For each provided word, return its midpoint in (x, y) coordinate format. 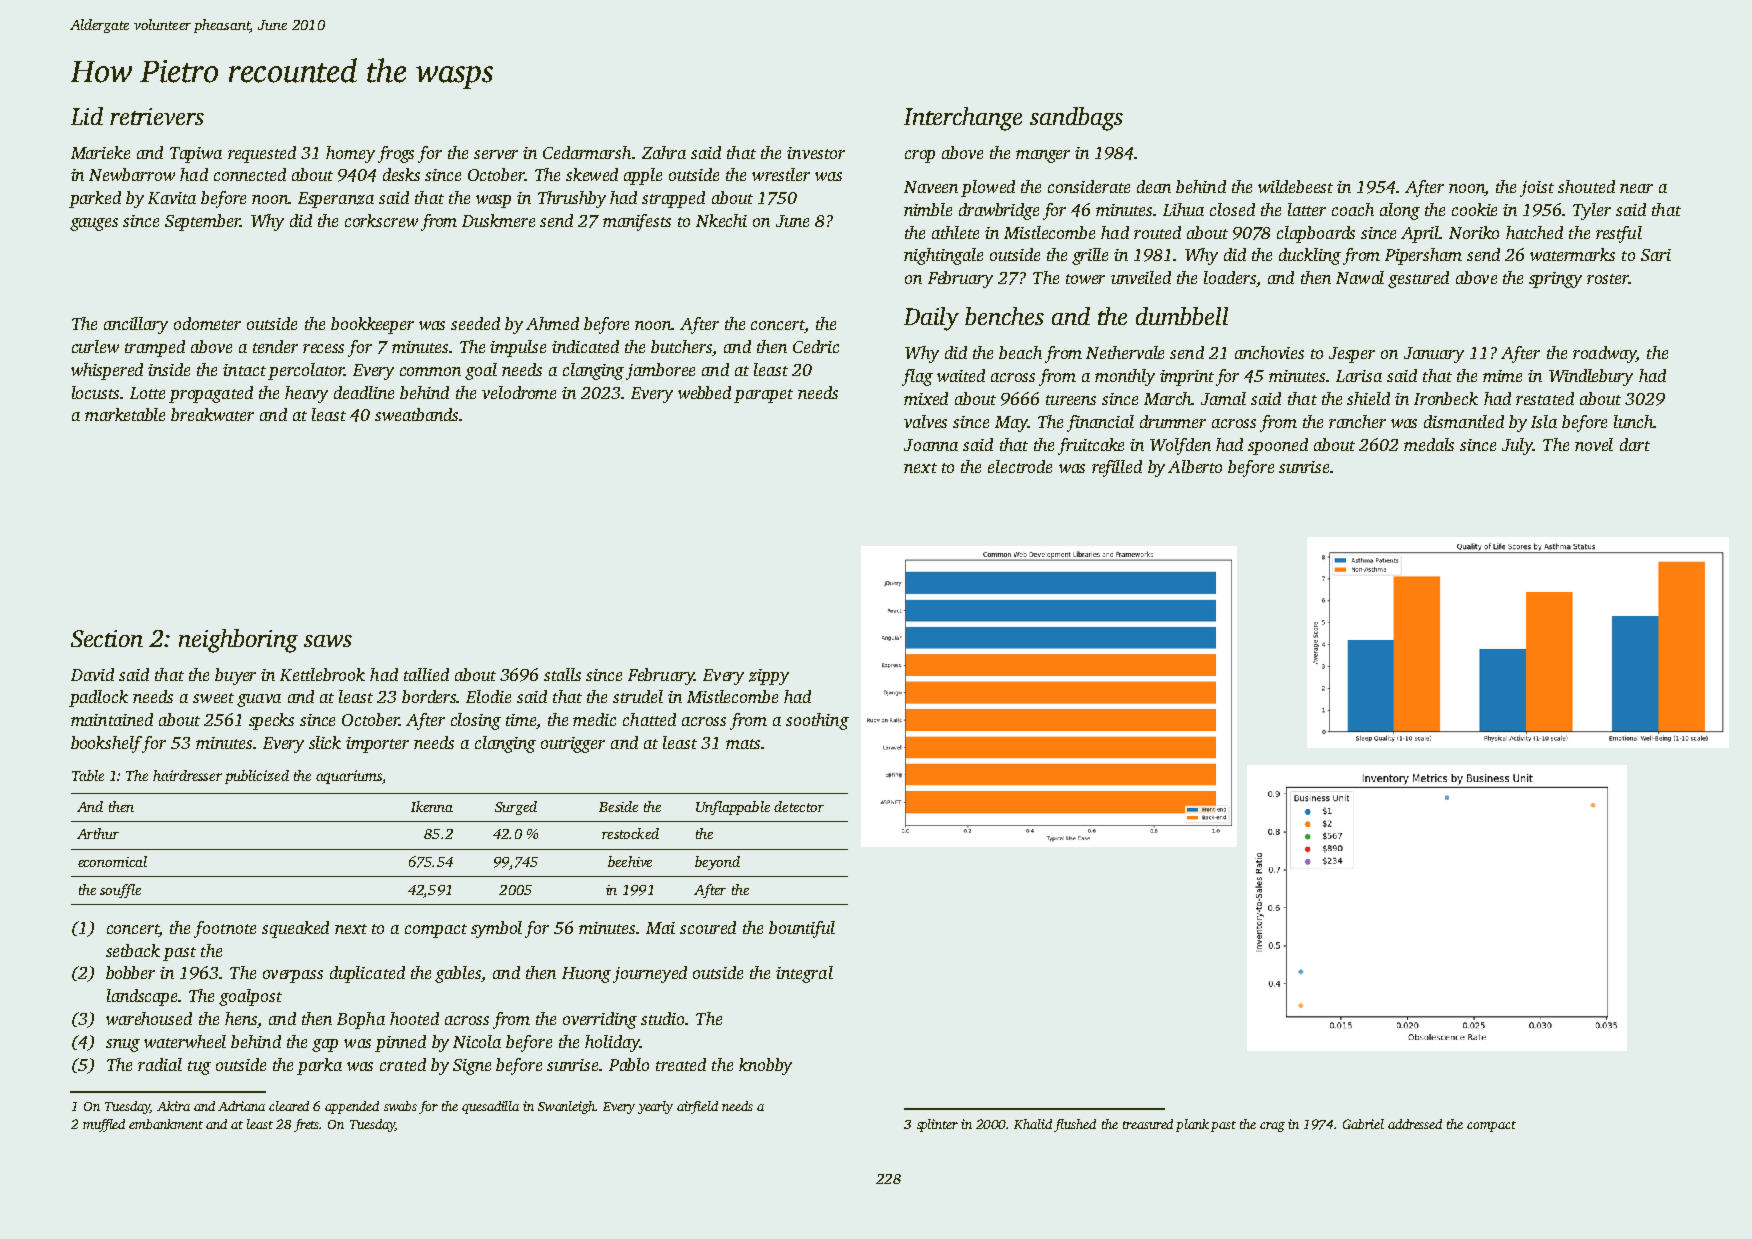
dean (1154, 186)
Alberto (1195, 466)
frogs (396, 154)
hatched (1534, 232)
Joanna (931, 445)
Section (107, 638)
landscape (142, 997)
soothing (817, 721)
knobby (765, 1066)
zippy (769, 677)
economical (112, 861)
